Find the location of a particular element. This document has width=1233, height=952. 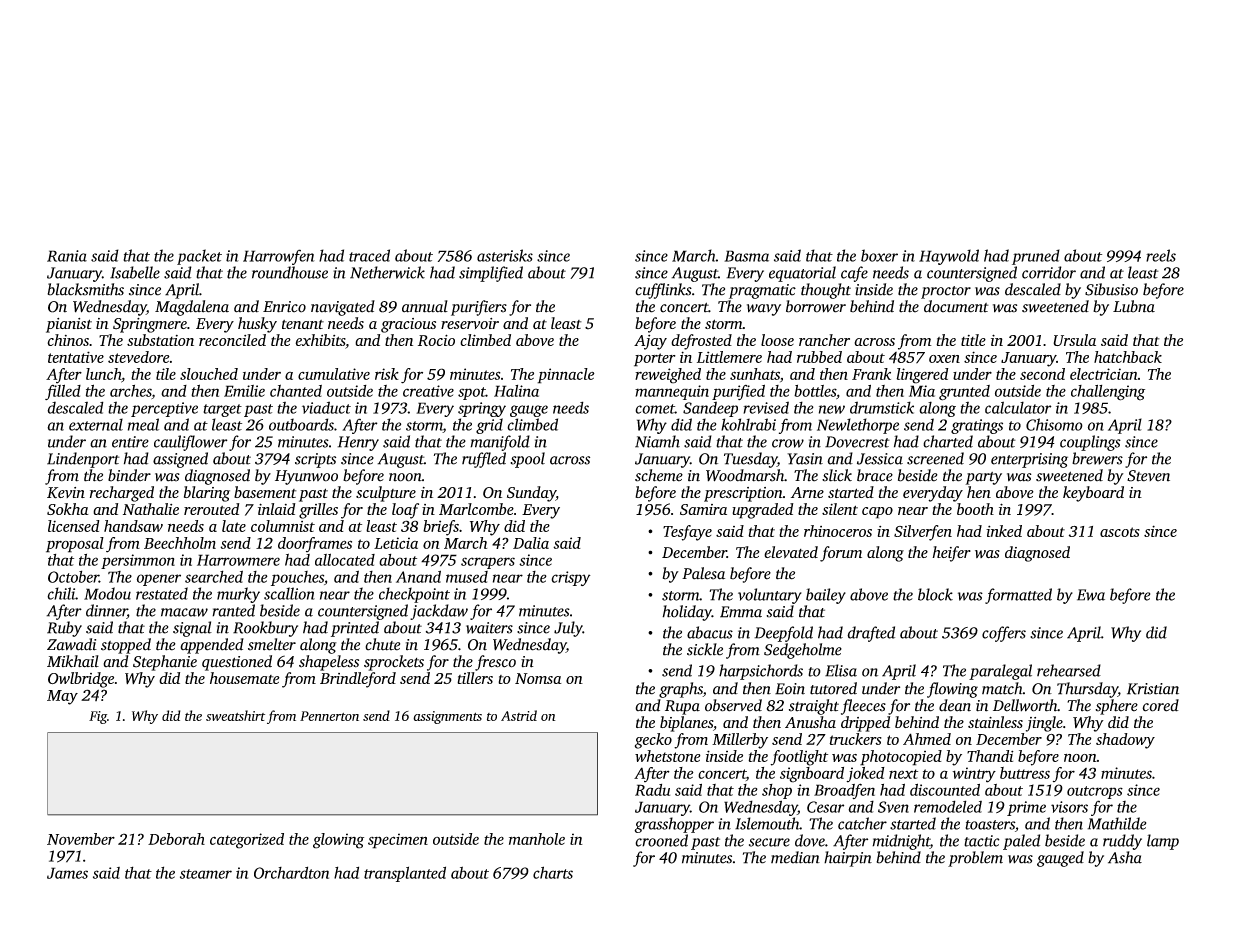

ranted is located at coordinates (233, 610).
